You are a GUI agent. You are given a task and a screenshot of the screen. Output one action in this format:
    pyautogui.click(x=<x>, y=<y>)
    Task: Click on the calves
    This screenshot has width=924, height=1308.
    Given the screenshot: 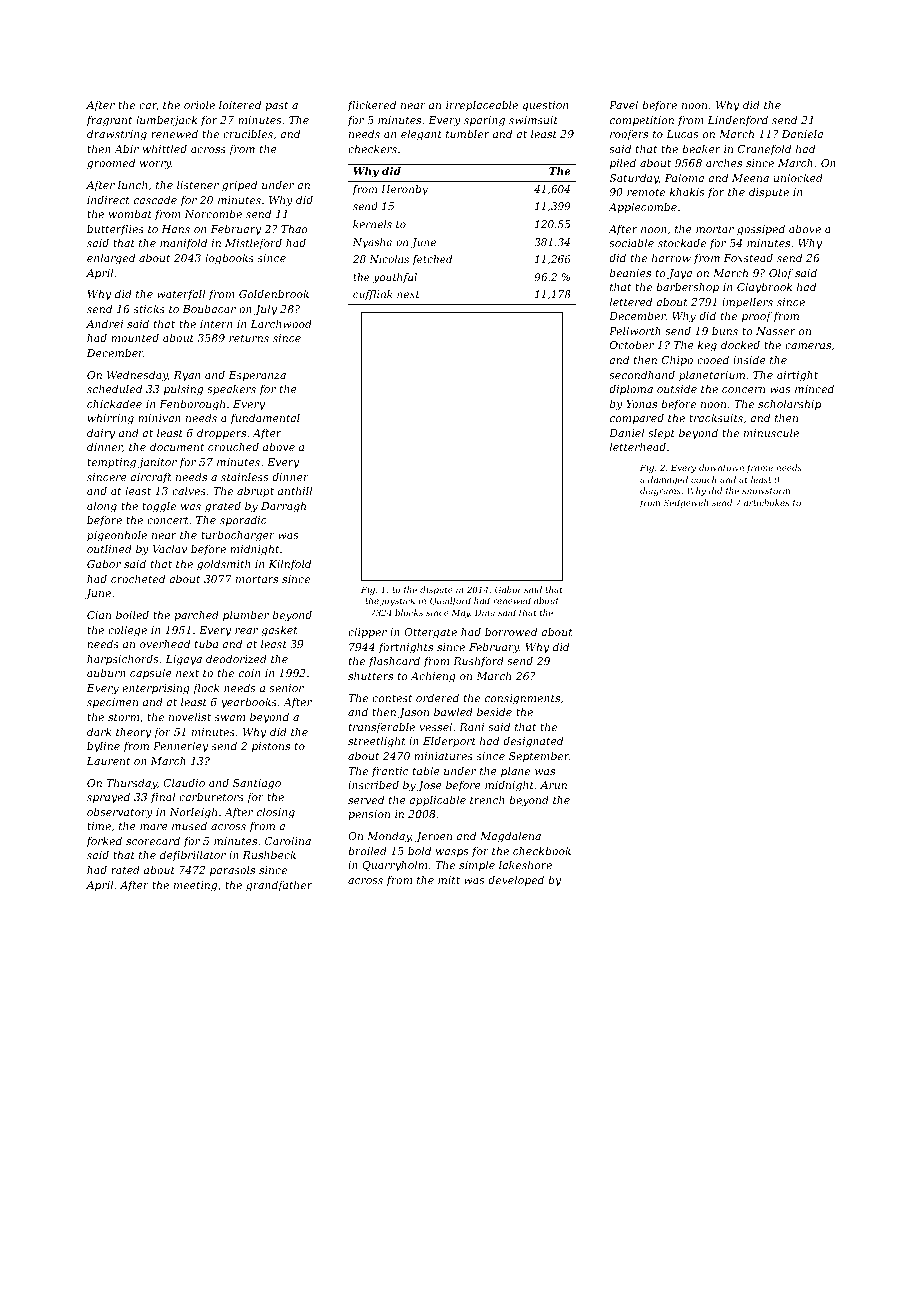 What is the action you would take?
    pyautogui.click(x=189, y=490)
